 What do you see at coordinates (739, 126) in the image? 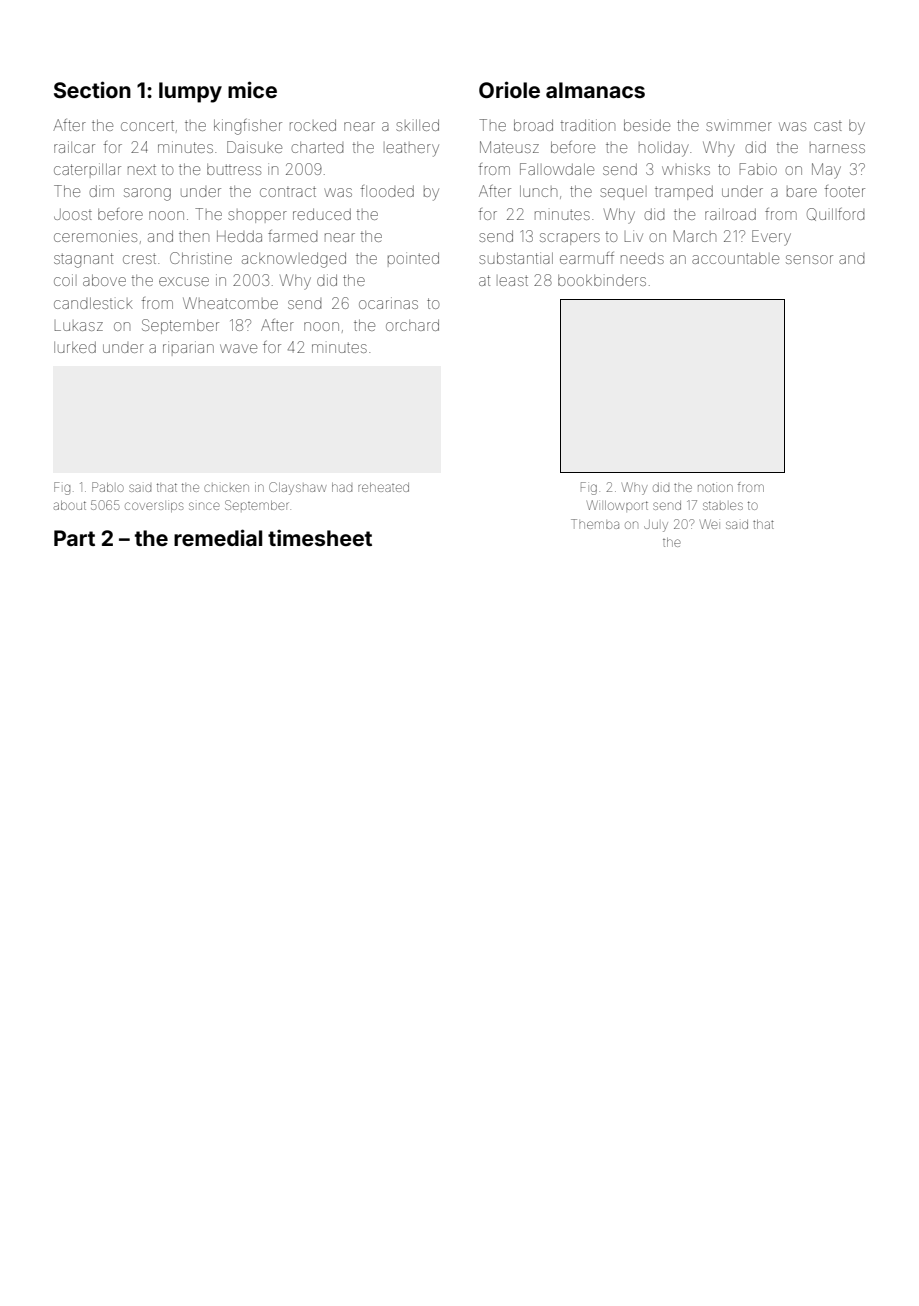
I see `swimmer` at bounding box center [739, 126].
